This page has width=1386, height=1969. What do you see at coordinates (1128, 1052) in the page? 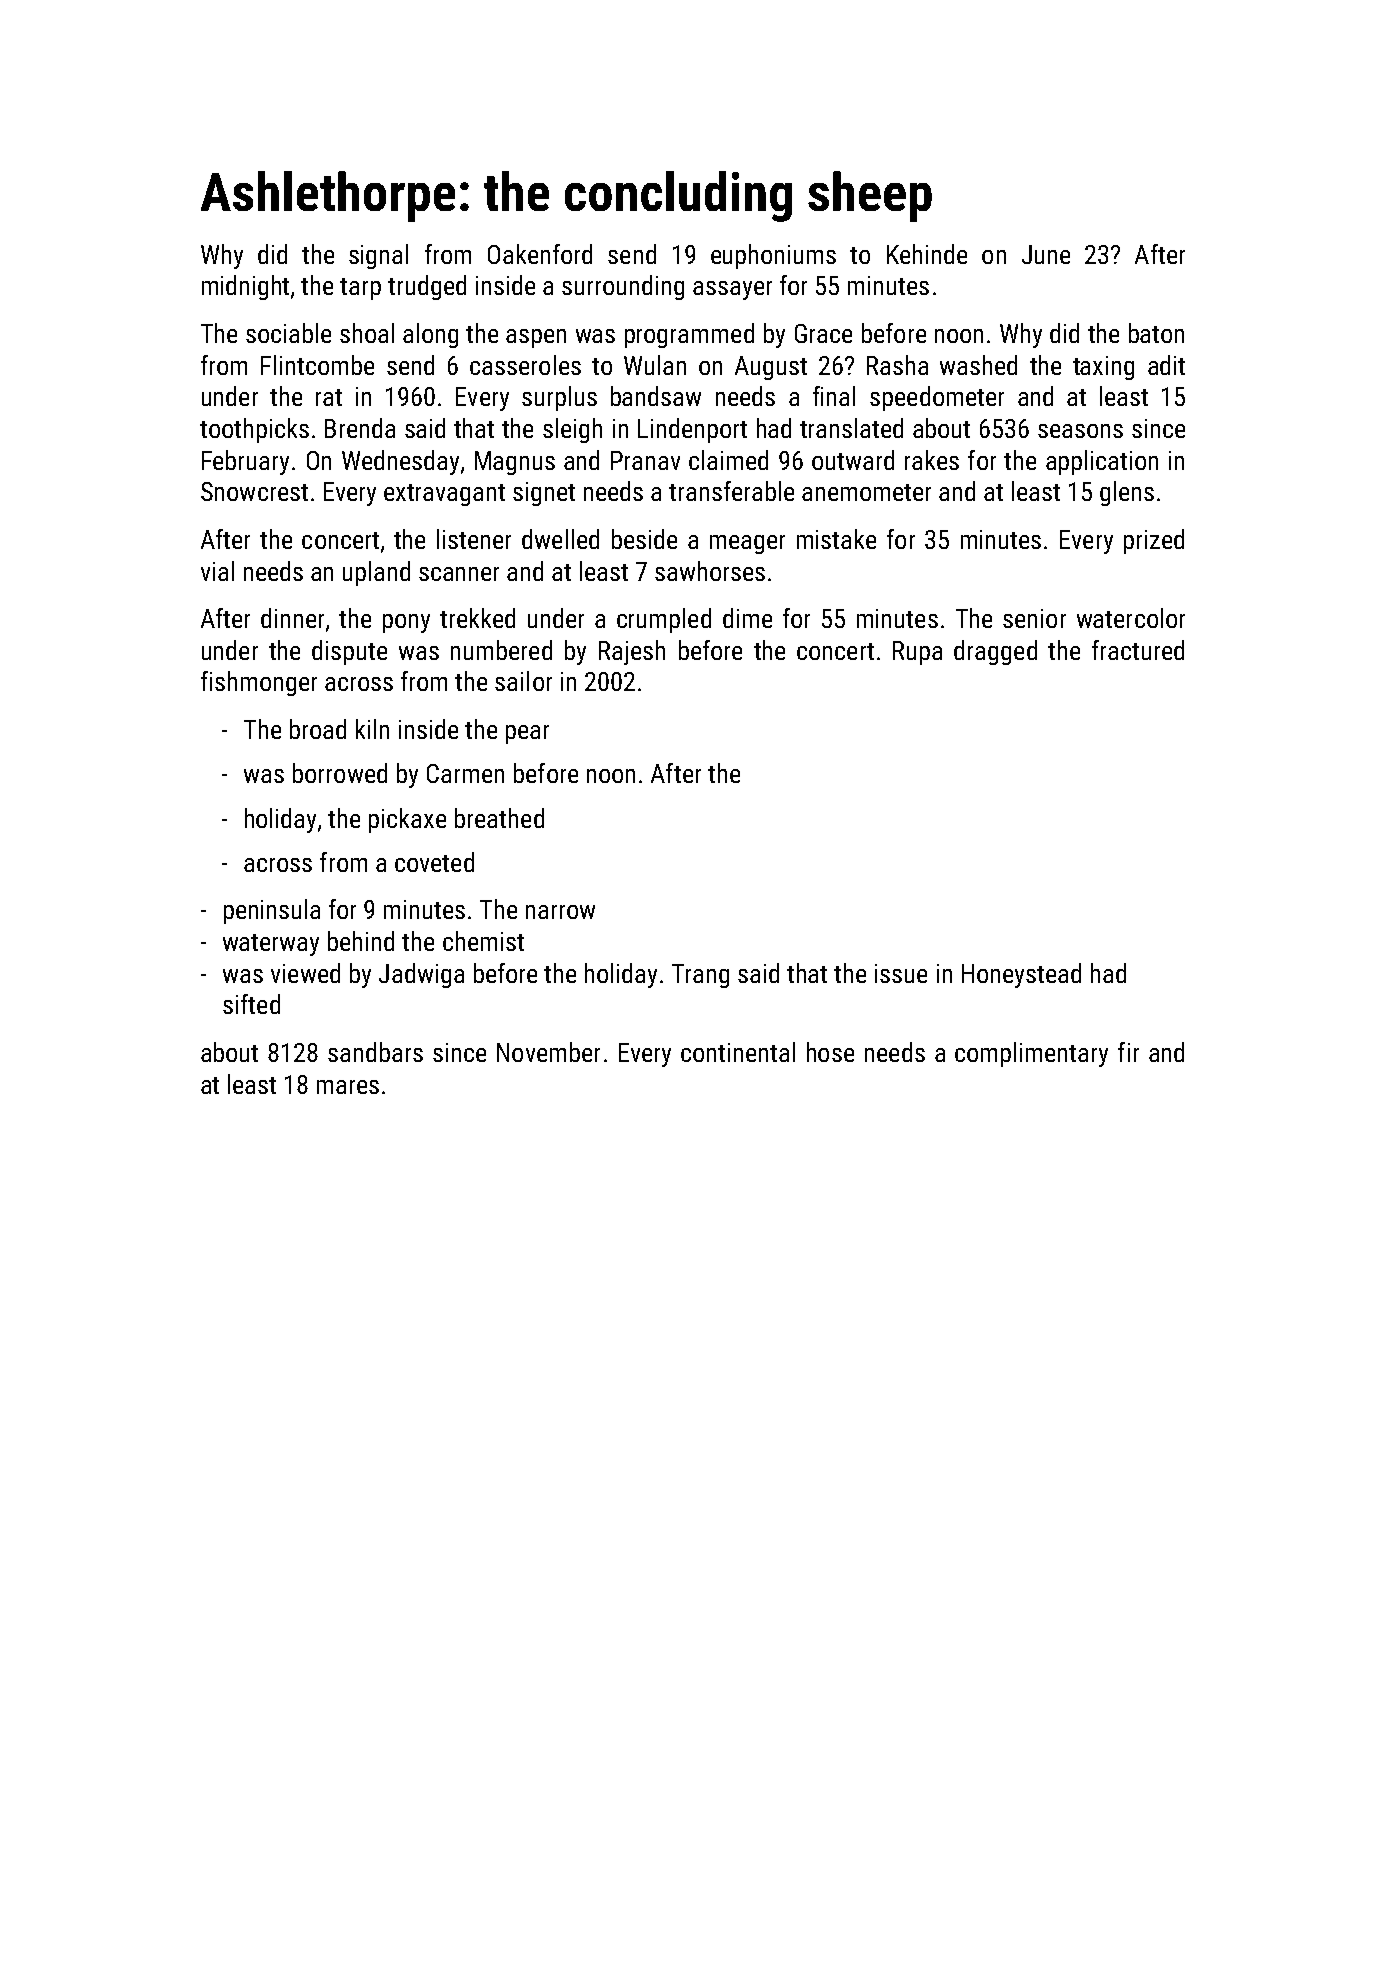
I see `fir` at bounding box center [1128, 1052].
